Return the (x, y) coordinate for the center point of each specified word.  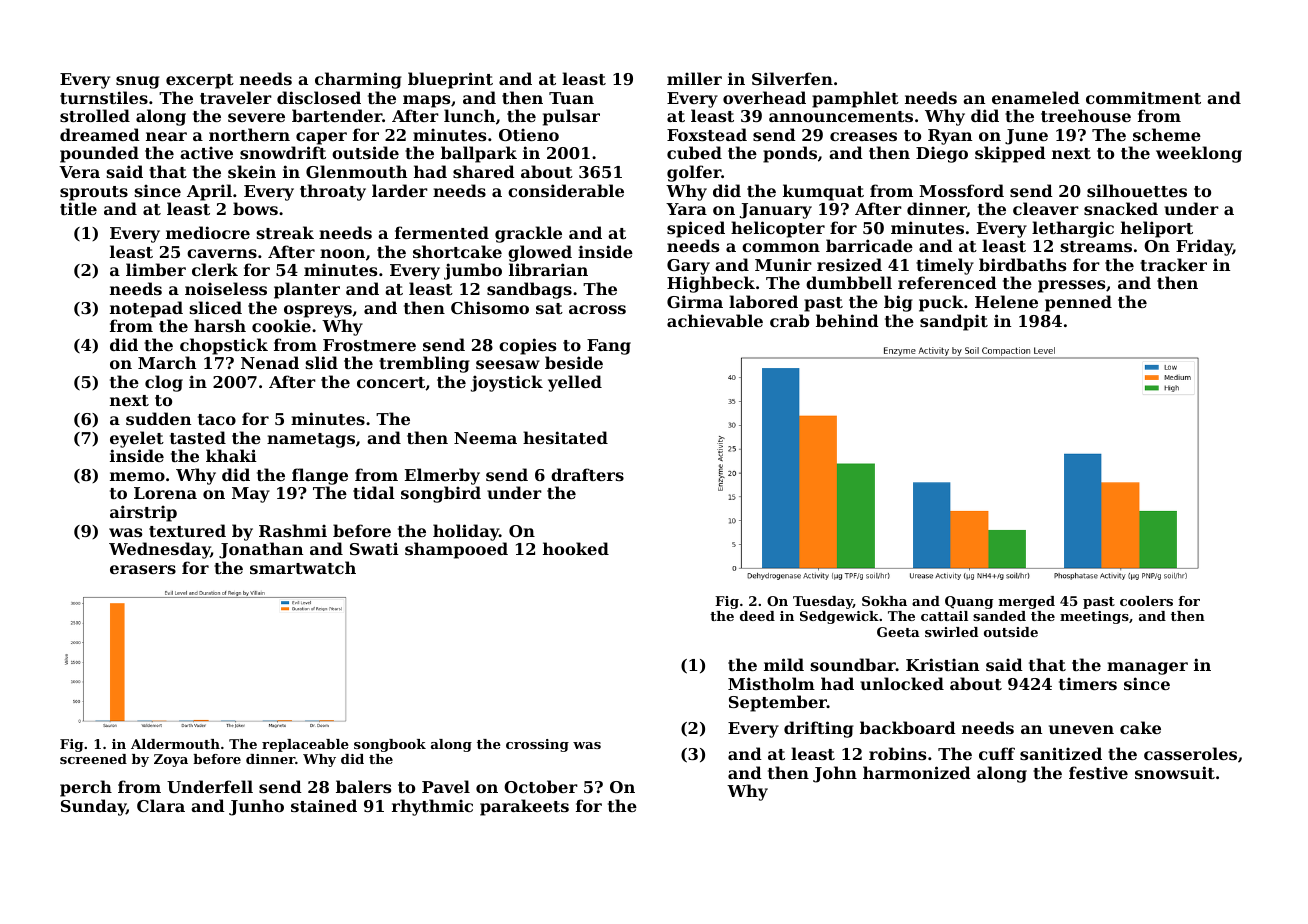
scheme (1167, 134)
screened (93, 759)
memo (137, 476)
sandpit (954, 322)
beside (574, 362)
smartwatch (303, 567)
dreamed (100, 134)
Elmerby (442, 476)
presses (1071, 286)
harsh (220, 325)
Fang (609, 347)
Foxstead (707, 134)
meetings (1094, 617)
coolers (1146, 601)
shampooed (456, 550)
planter (307, 290)
